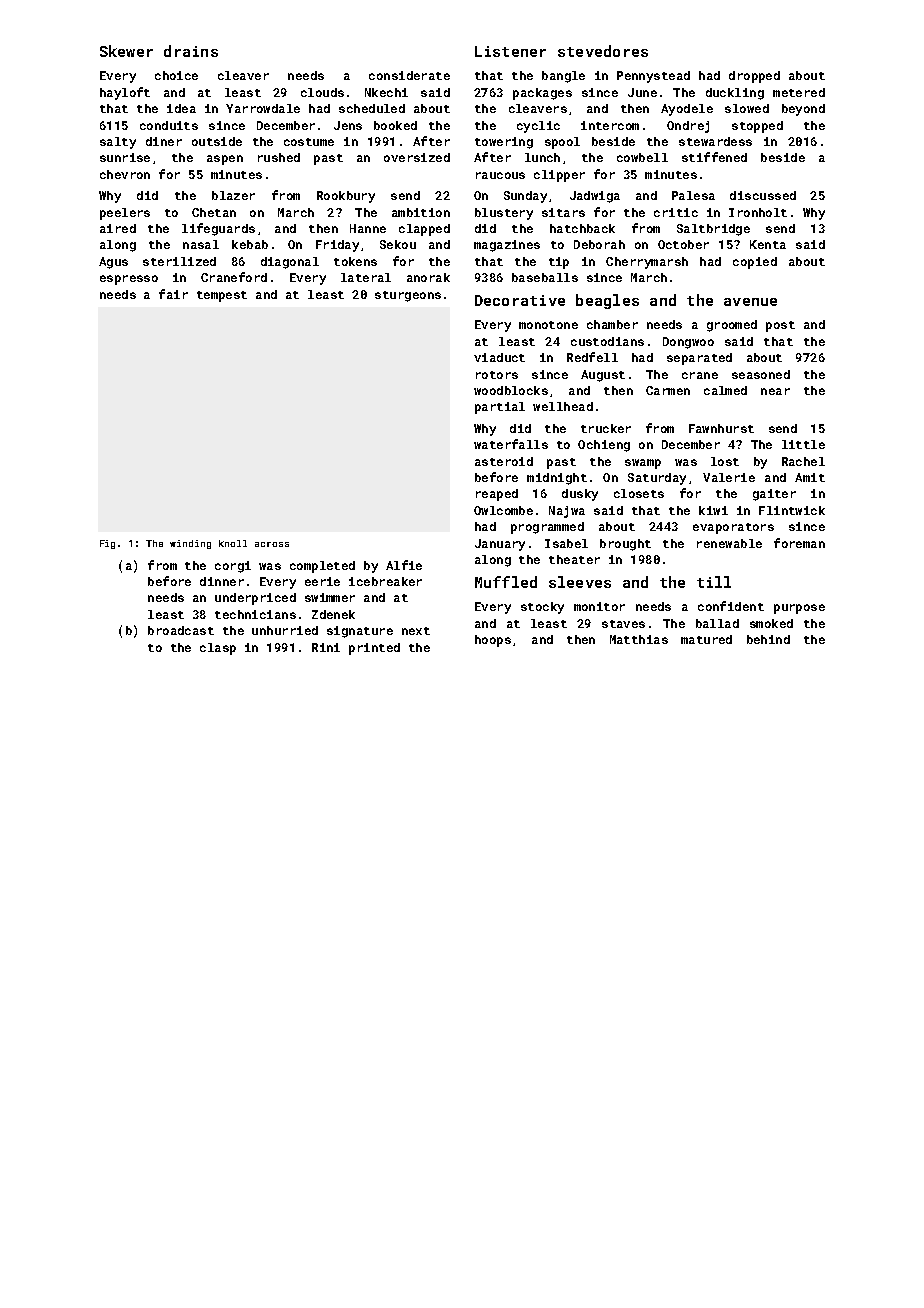  What do you see at coordinates (179, 261) in the document?
I see `sterilized` at bounding box center [179, 261].
